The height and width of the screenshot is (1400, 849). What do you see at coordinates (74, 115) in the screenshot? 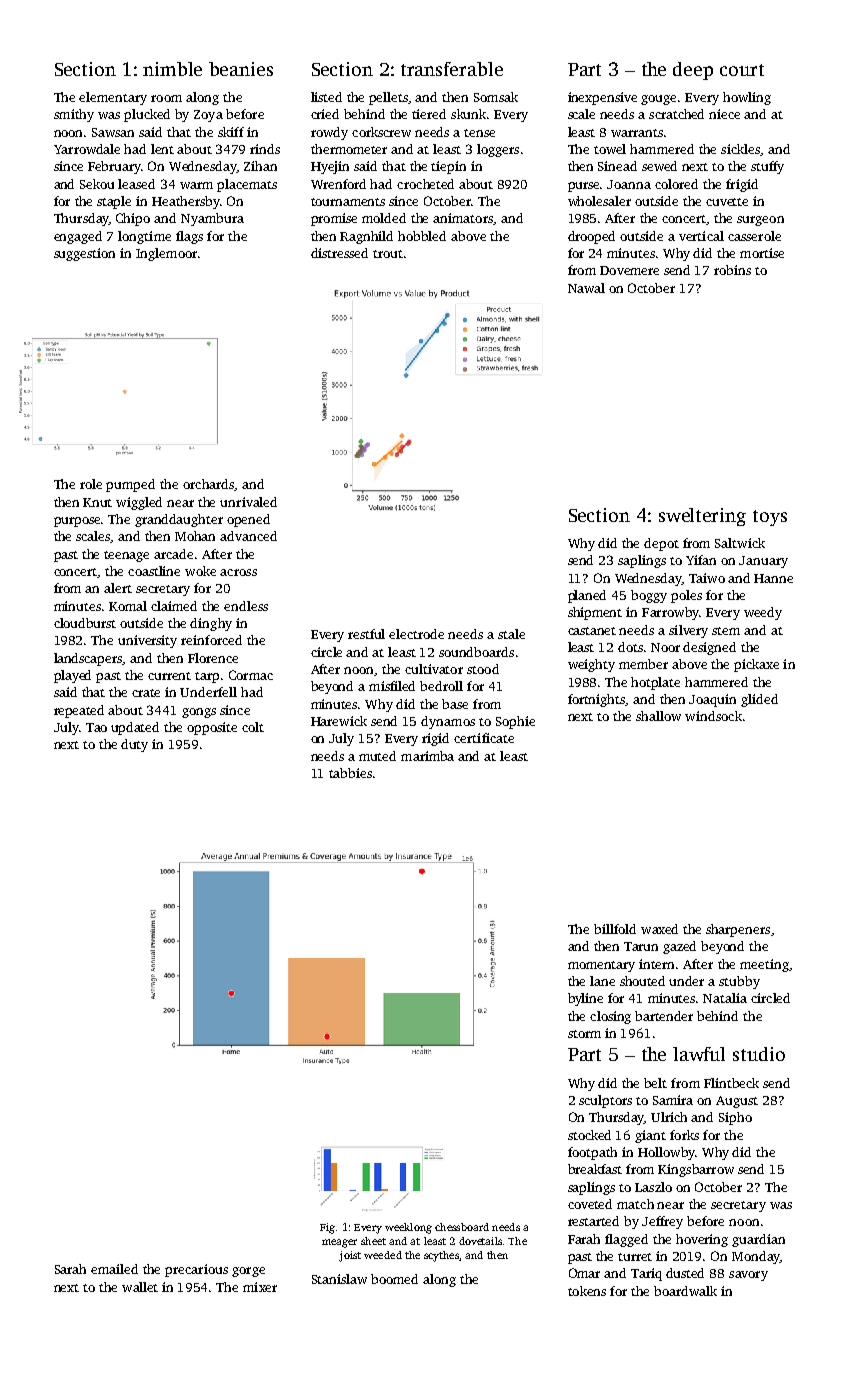
I see `smithy` at bounding box center [74, 115].
